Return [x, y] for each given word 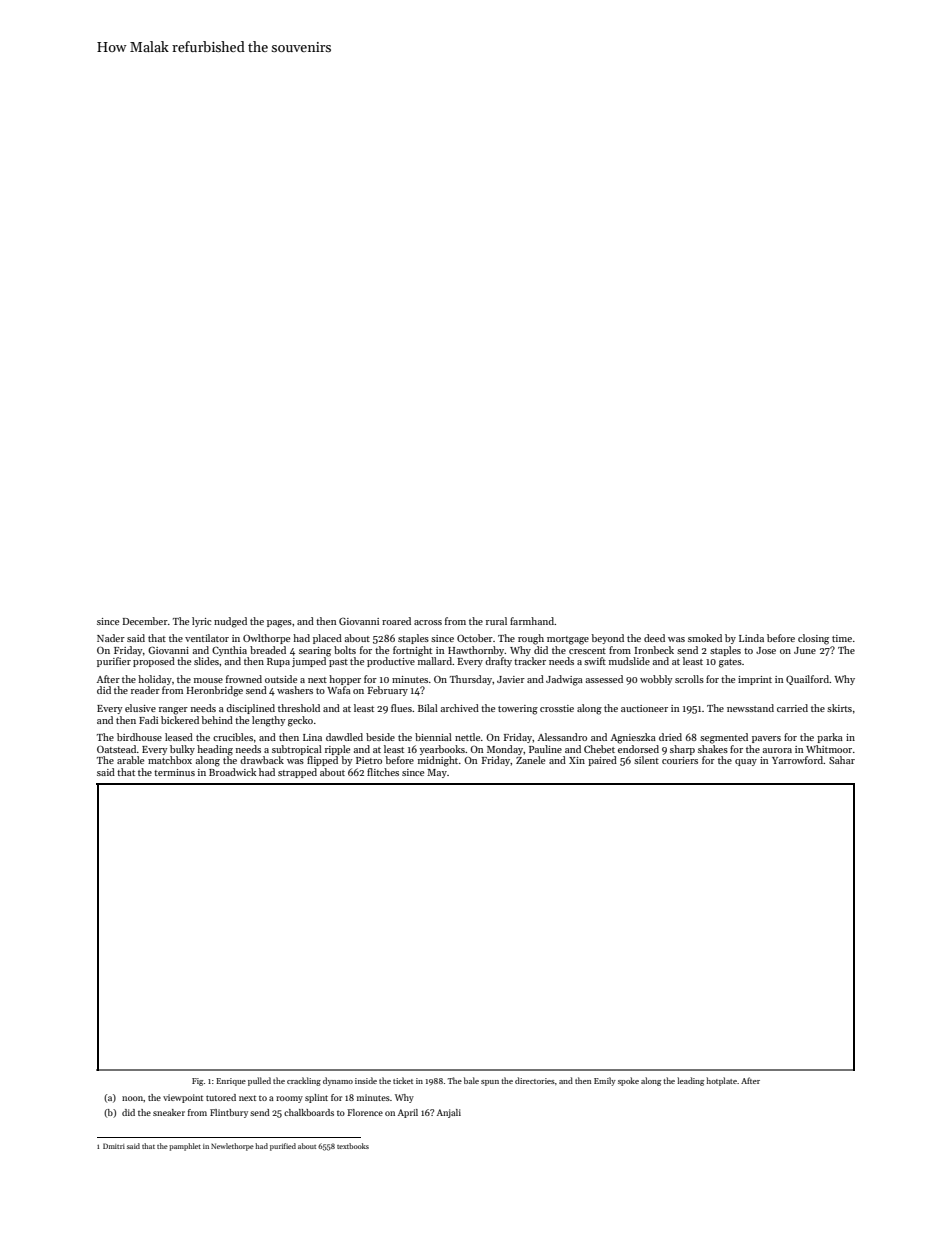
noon [132, 1098]
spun [490, 1083]
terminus [174, 772]
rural [496, 621]
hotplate [721, 1081]
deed [654, 638]
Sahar [842, 760]
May [437, 773]
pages [279, 624]
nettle [467, 737]
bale [471, 1080]
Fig [197, 1082]
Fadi [148, 720]
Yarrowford [798, 760]
